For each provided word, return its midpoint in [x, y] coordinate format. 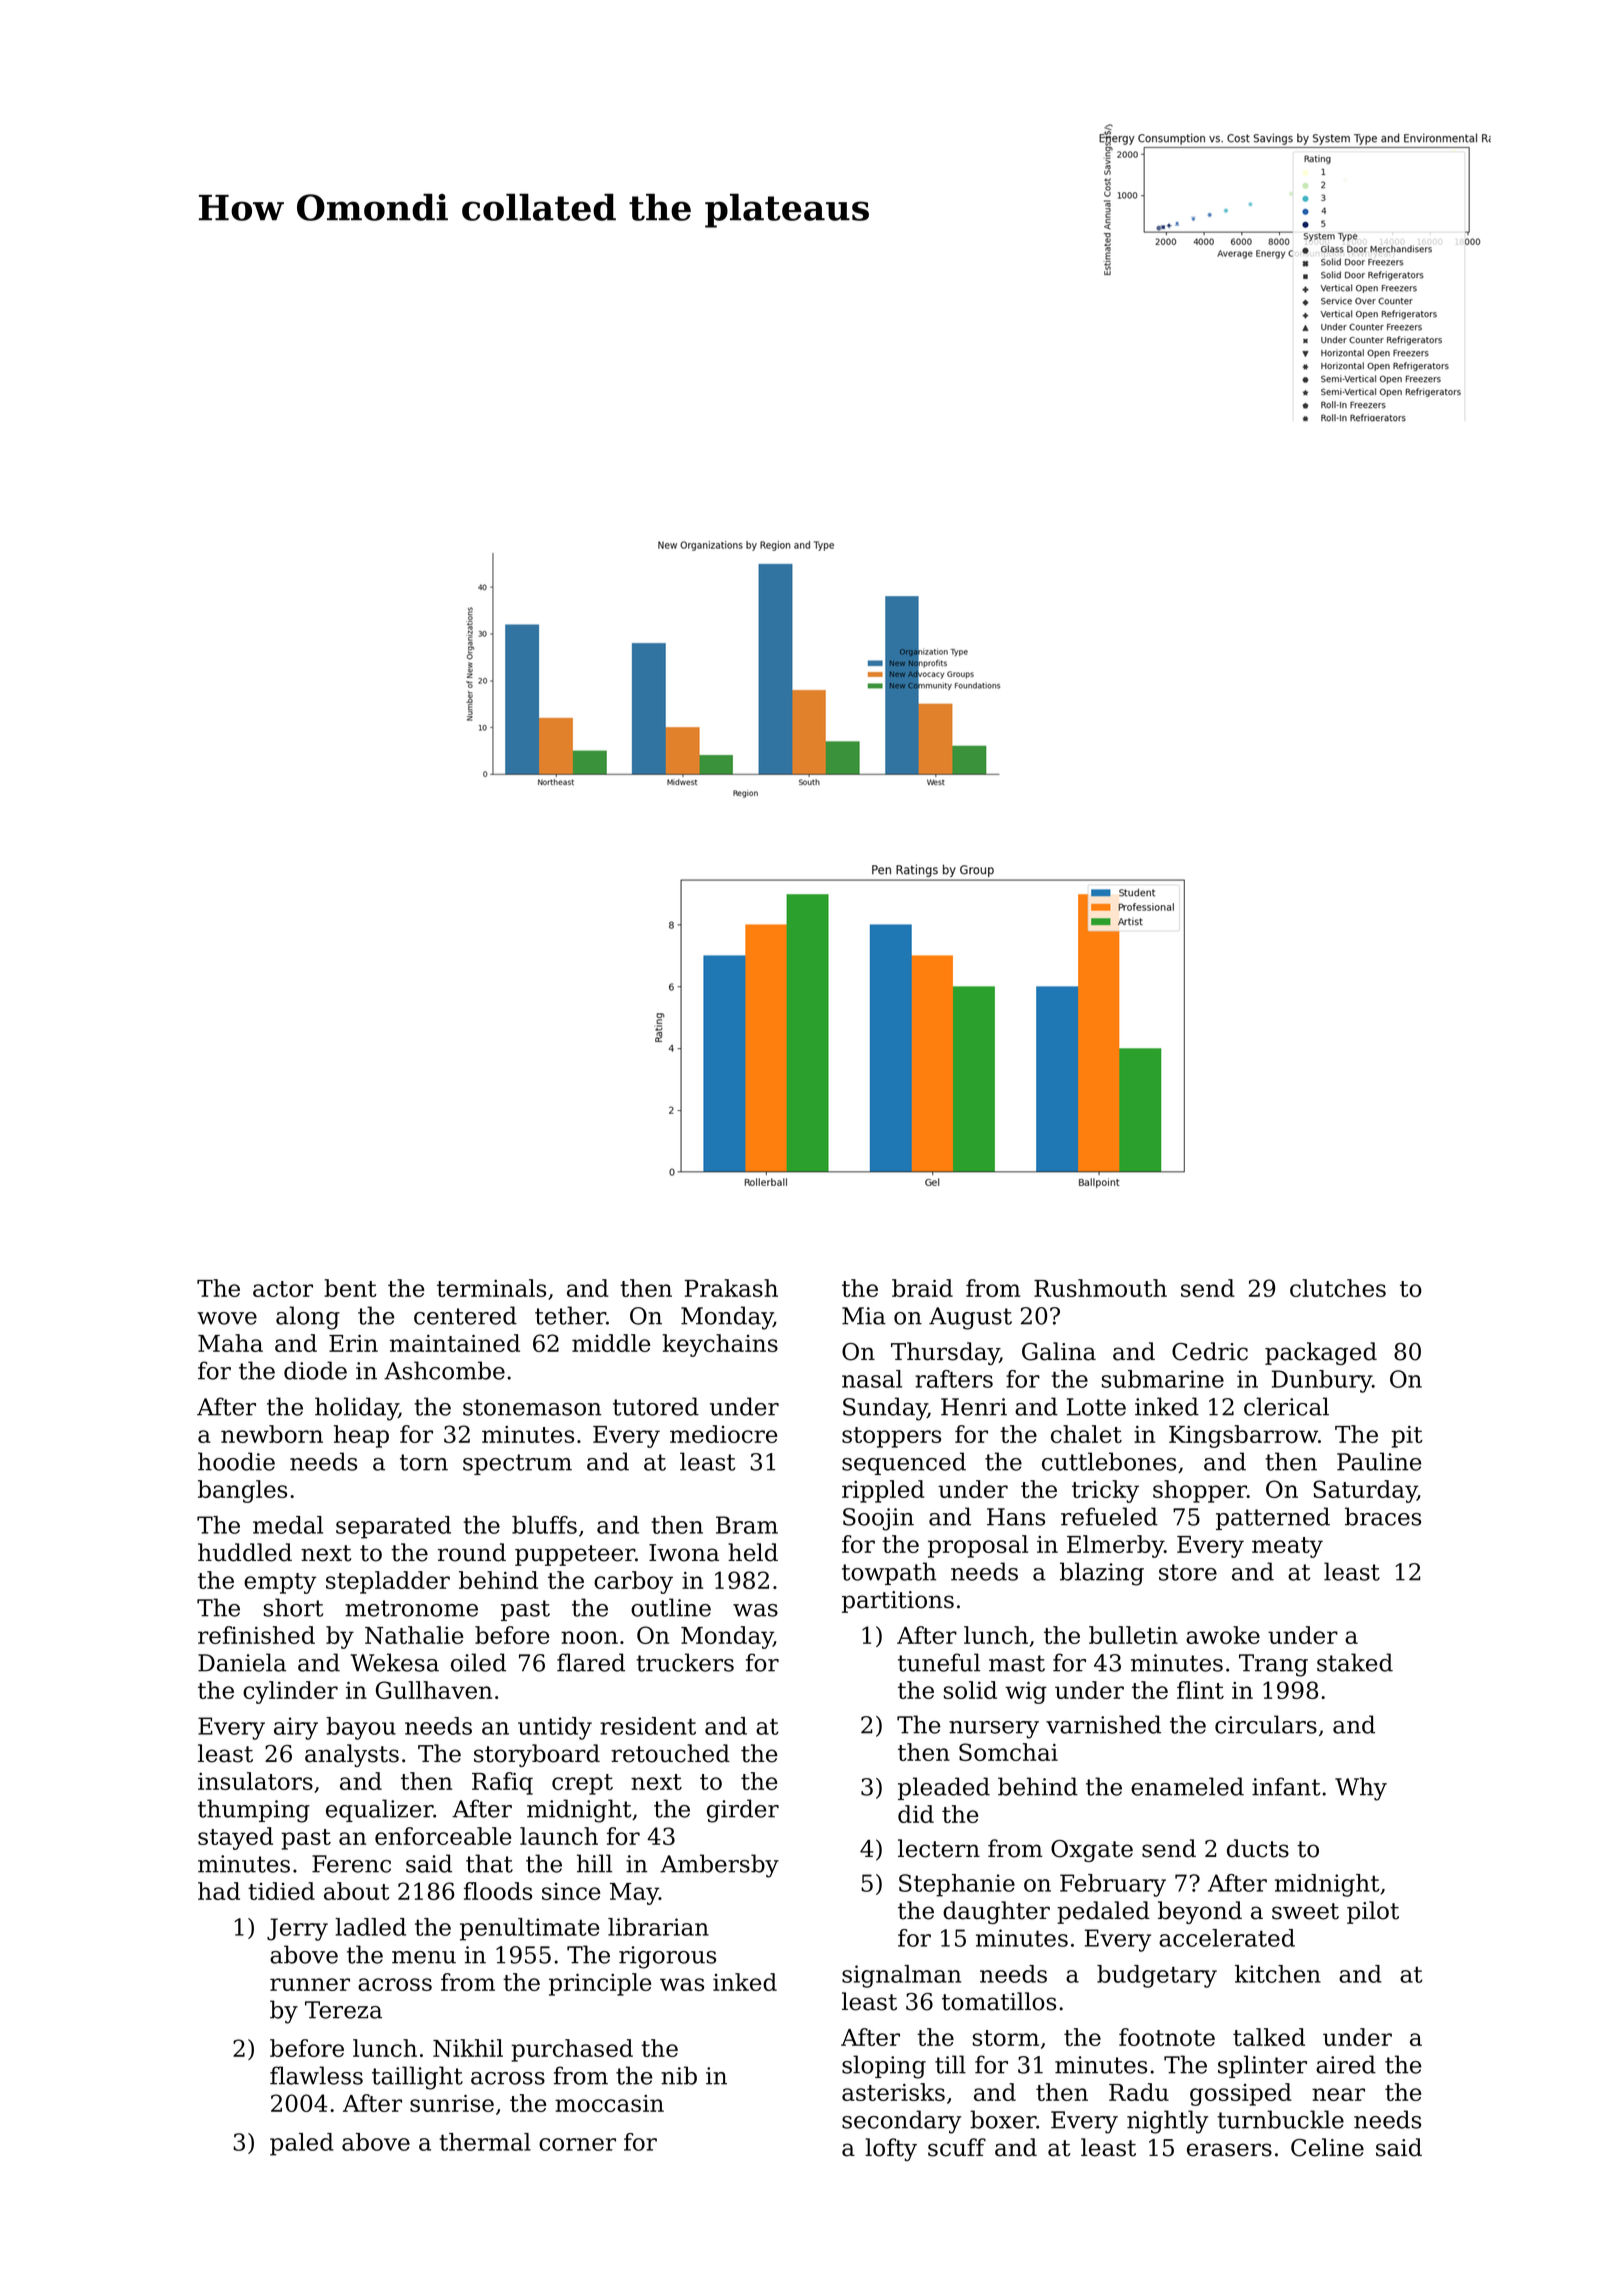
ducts [1258, 1848]
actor [283, 1289]
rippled [883, 1491]
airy [296, 1728]
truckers [685, 1662]
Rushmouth [1100, 1288]
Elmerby [1115, 1546]
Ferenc [351, 1864]
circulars [1266, 1724]
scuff [957, 2147]
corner [577, 2144]
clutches [1338, 1288]
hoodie [236, 1461]
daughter [996, 1912]
